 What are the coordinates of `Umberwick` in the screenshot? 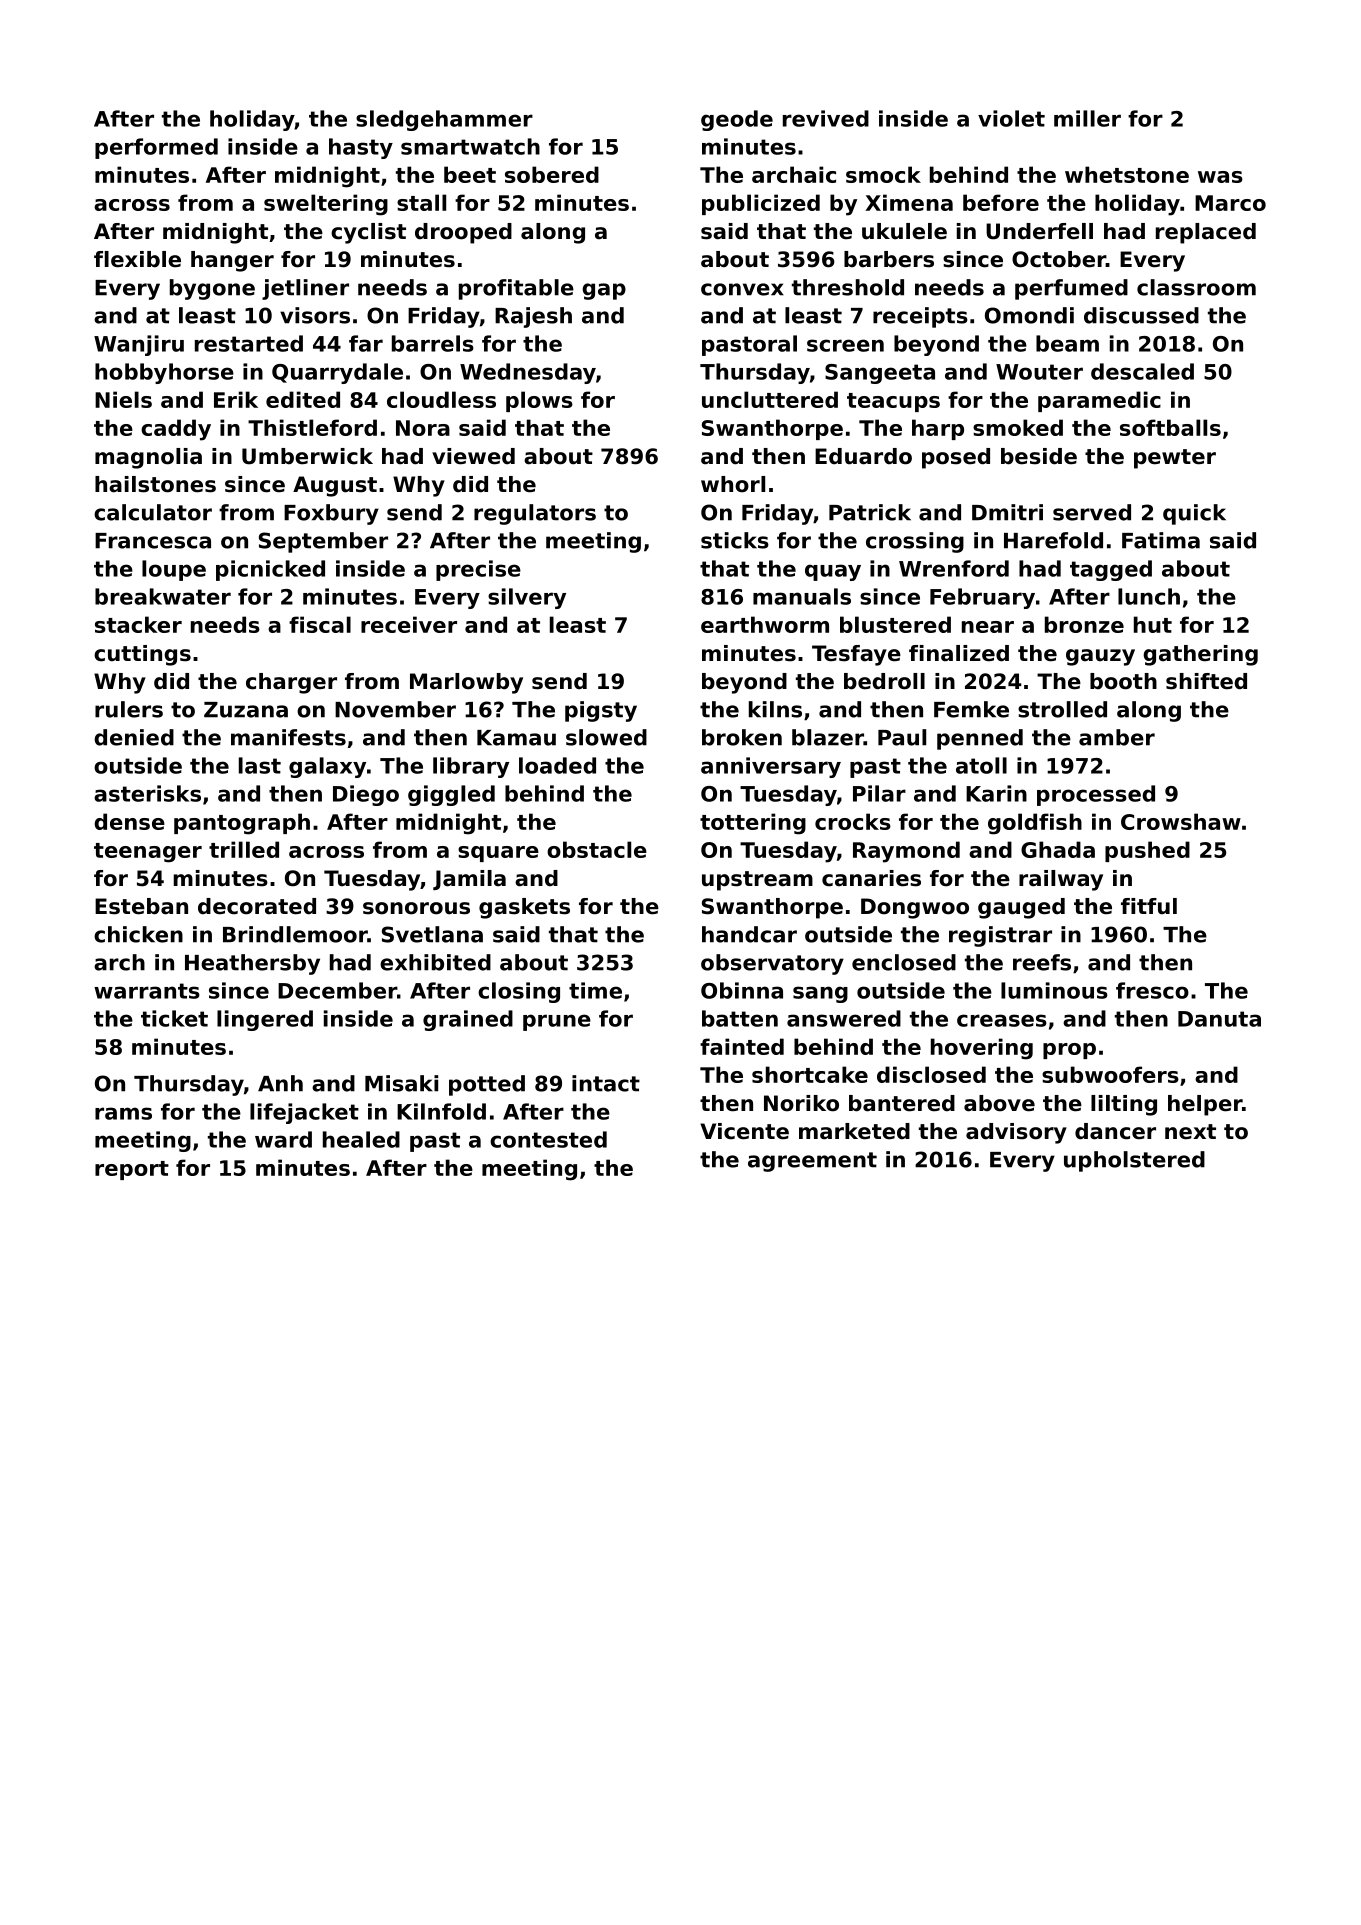 It's located at (307, 456).
